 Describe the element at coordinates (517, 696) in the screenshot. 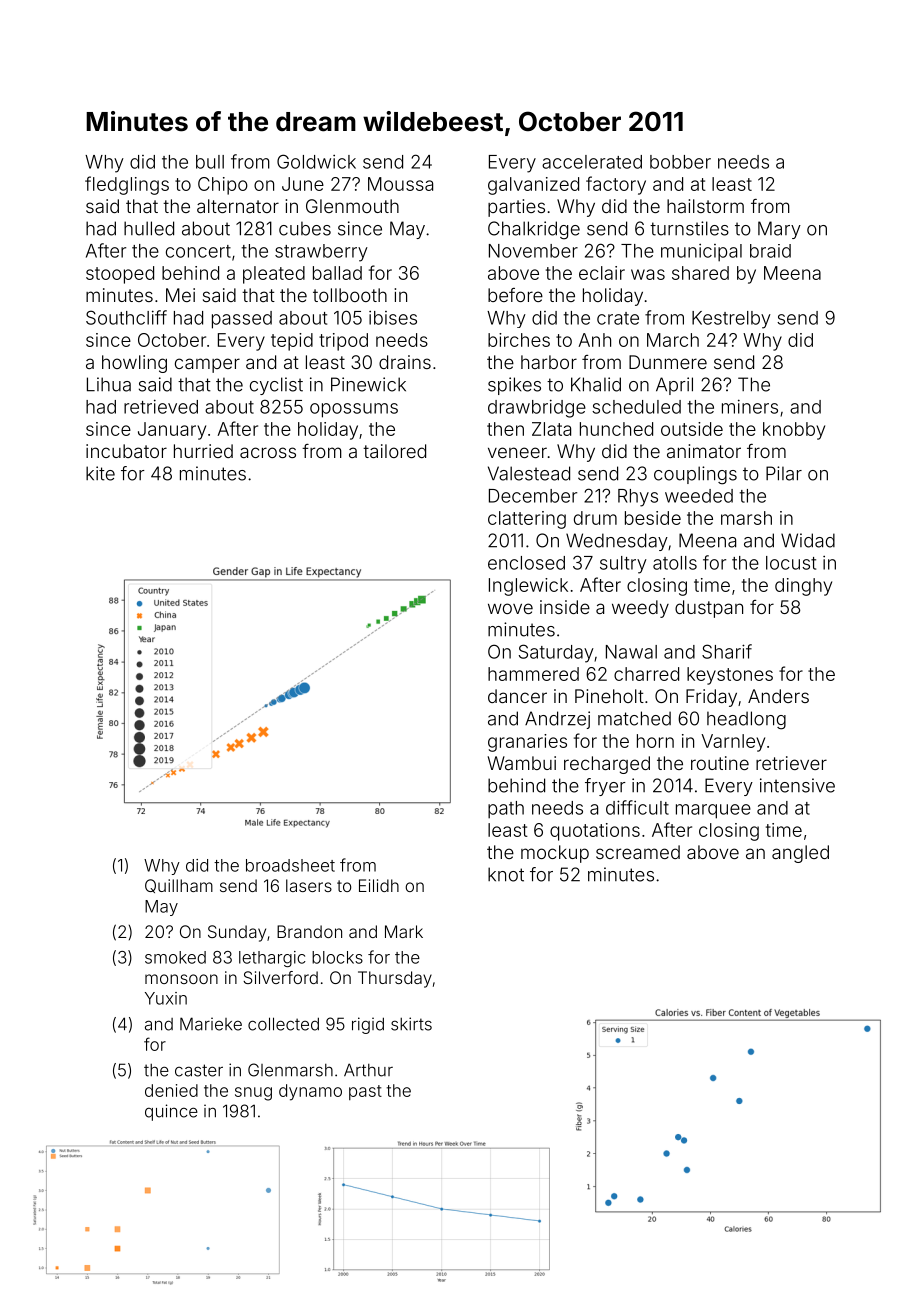

I see `dancer` at that location.
